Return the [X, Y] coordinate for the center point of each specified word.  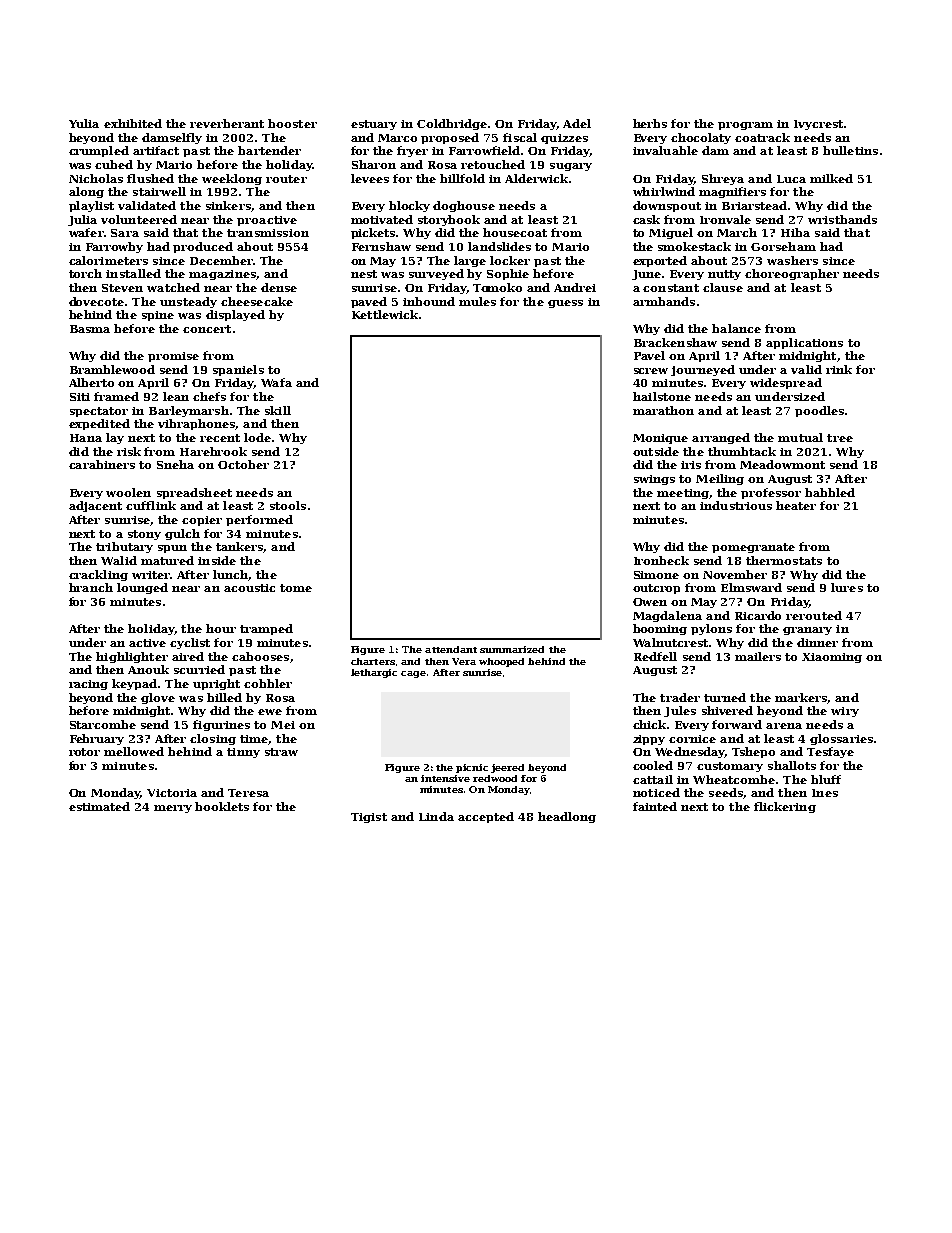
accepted [486, 817]
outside [656, 451]
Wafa [276, 382]
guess [565, 304]
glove [158, 698]
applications [804, 343]
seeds [726, 792]
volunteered [139, 219]
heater [796, 505]
